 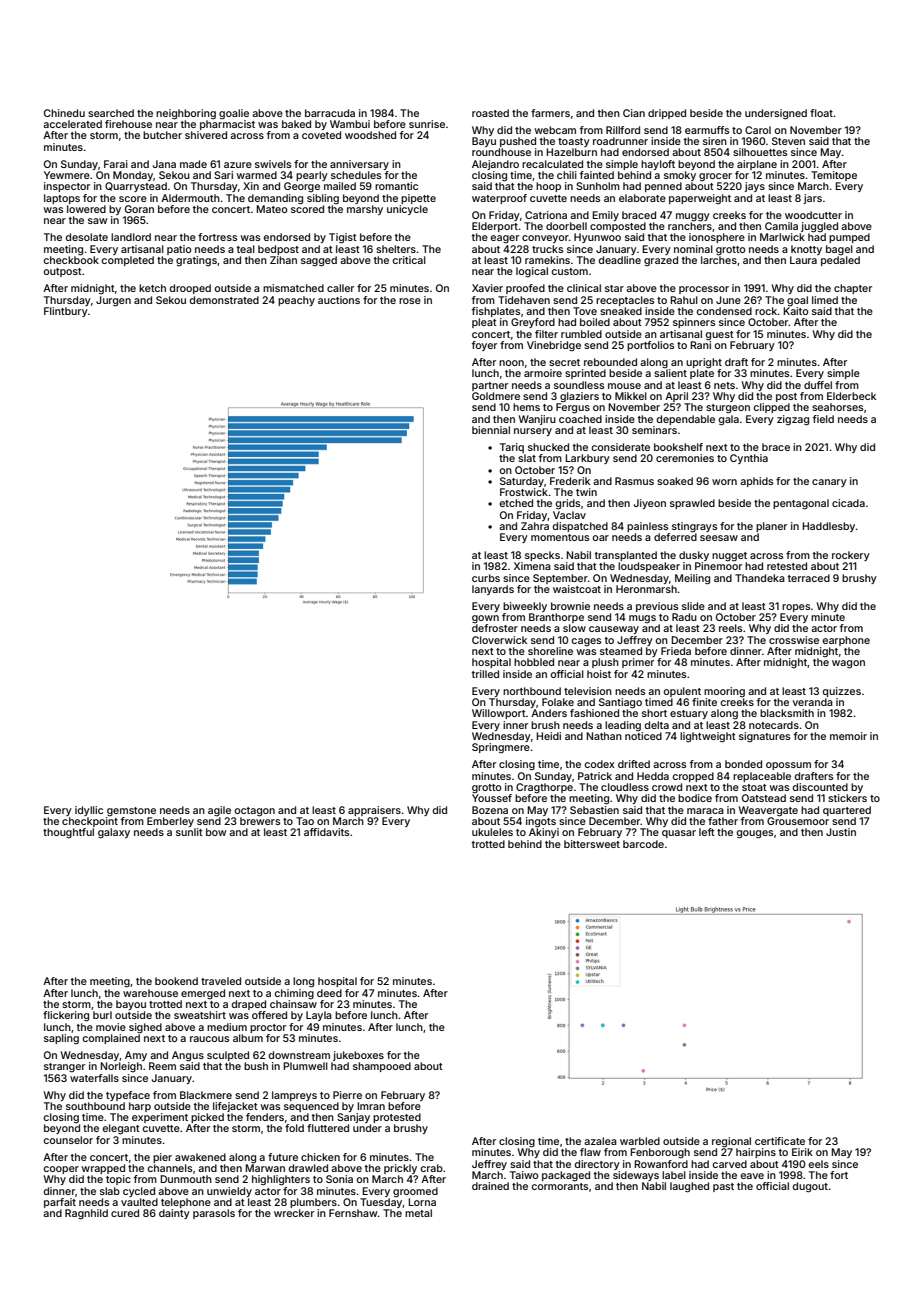 What do you see at coordinates (560, 1186) in the image?
I see `cormorants` at bounding box center [560, 1186].
